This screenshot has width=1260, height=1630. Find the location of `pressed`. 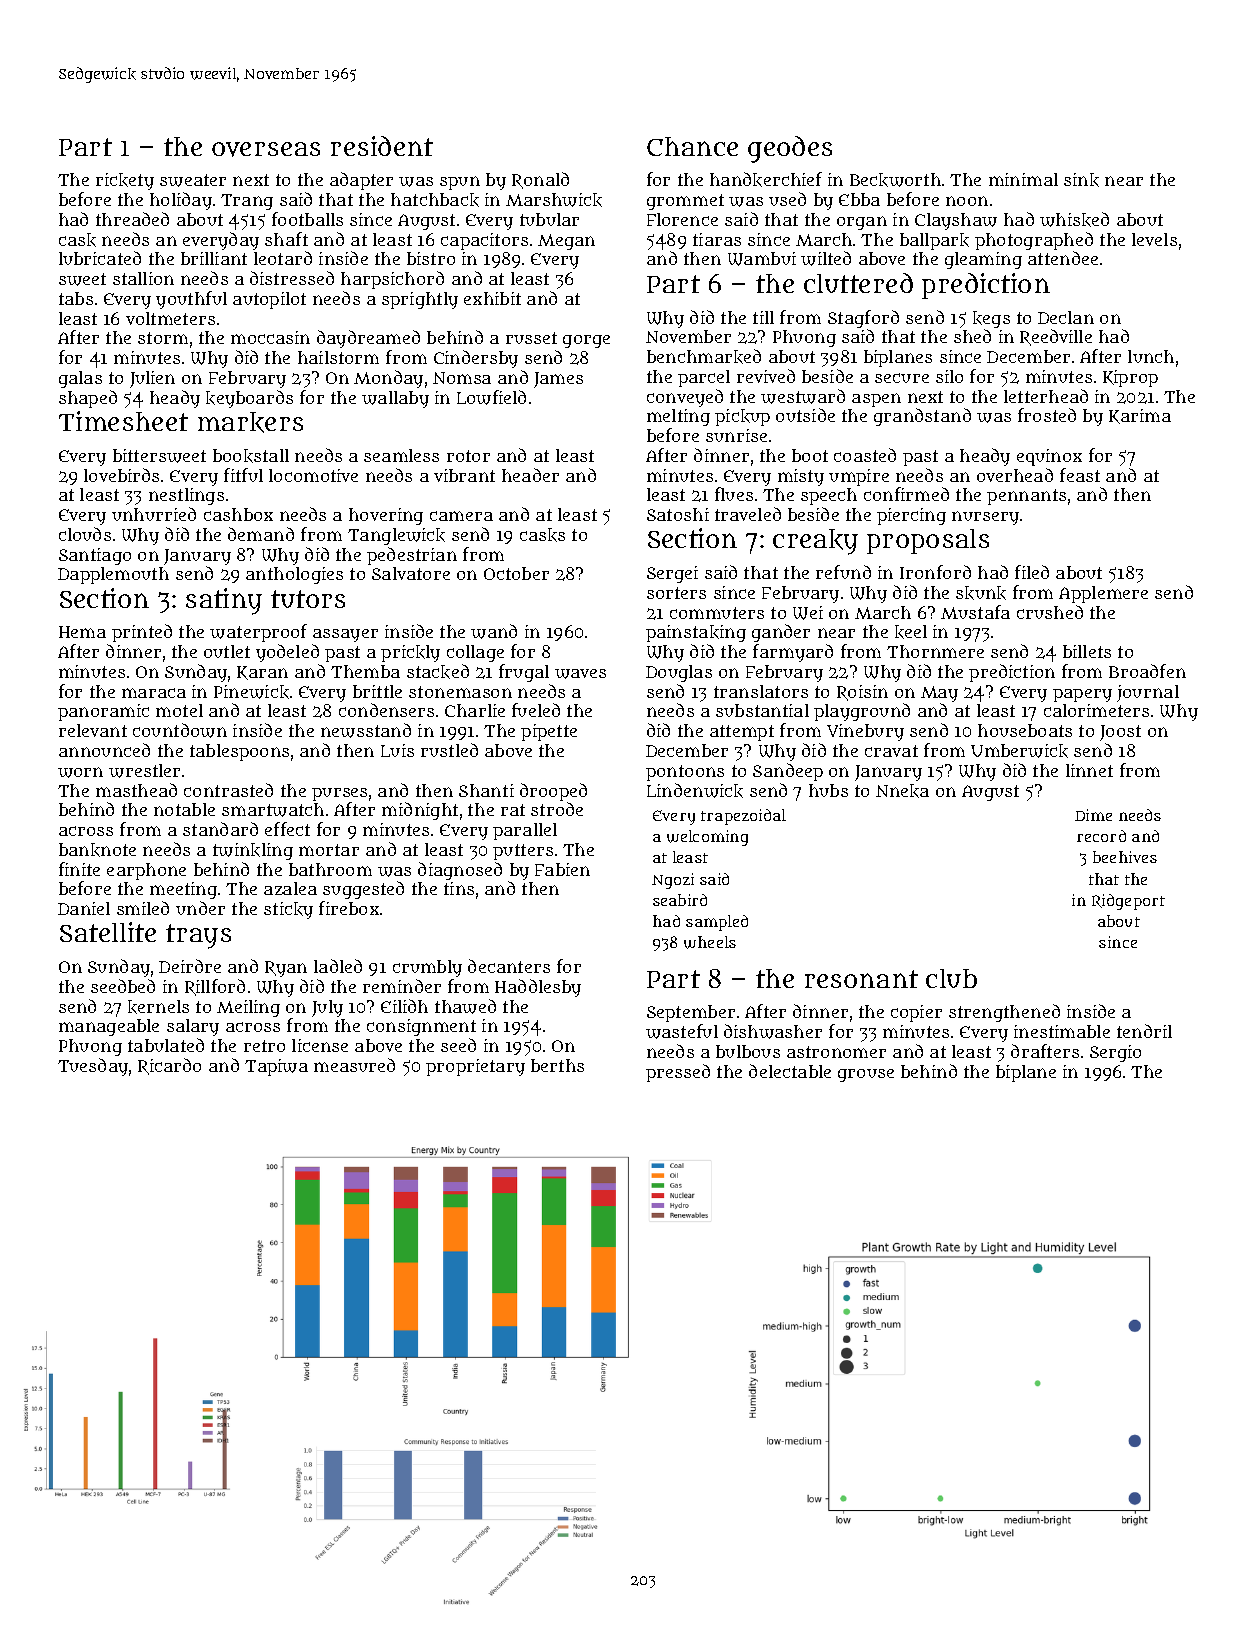

pressed is located at coordinates (678, 1073).
